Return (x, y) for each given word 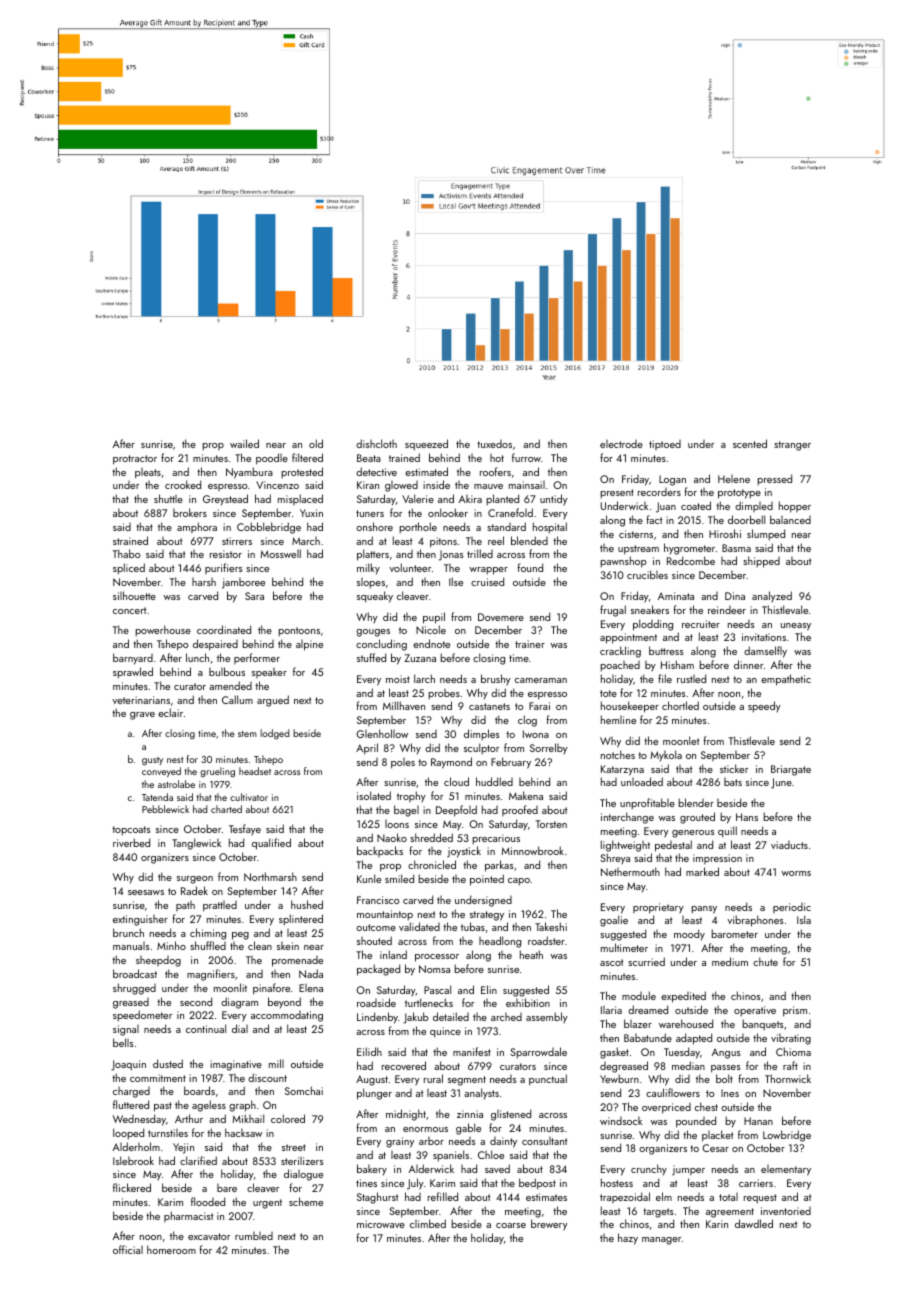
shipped (761, 562)
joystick (464, 852)
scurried (646, 961)
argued (273, 701)
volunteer (410, 567)
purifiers (223, 568)
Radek (194, 890)
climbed (428, 1223)
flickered (132, 1187)
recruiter (701, 624)
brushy (496, 679)
